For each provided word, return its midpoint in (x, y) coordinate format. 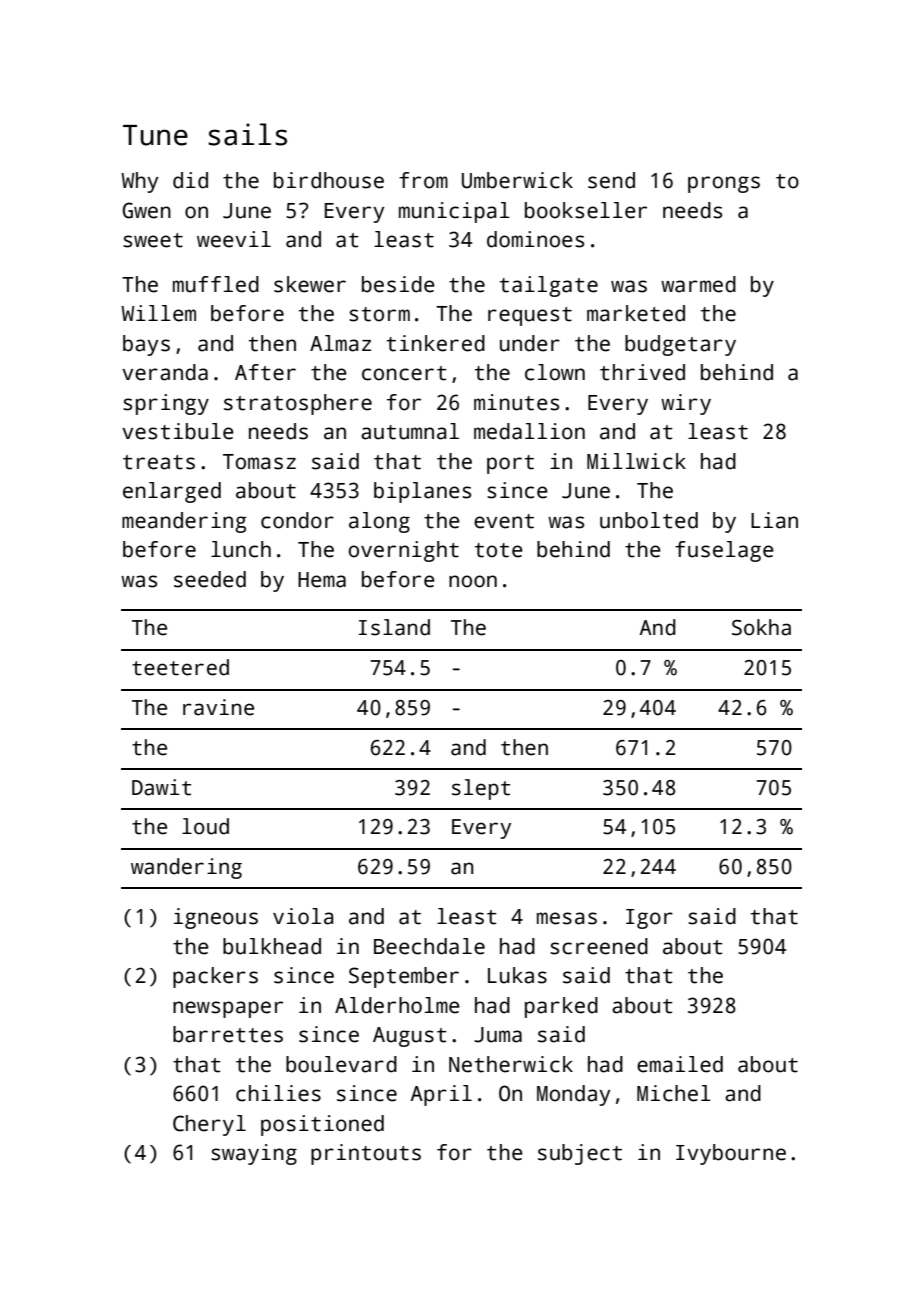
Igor (649, 919)
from (423, 180)
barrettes (228, 1034)
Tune (155, 135)
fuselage (724, 551)
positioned (322, 1125)
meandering (184, 522)
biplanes (422, 492)
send (611, 180)
